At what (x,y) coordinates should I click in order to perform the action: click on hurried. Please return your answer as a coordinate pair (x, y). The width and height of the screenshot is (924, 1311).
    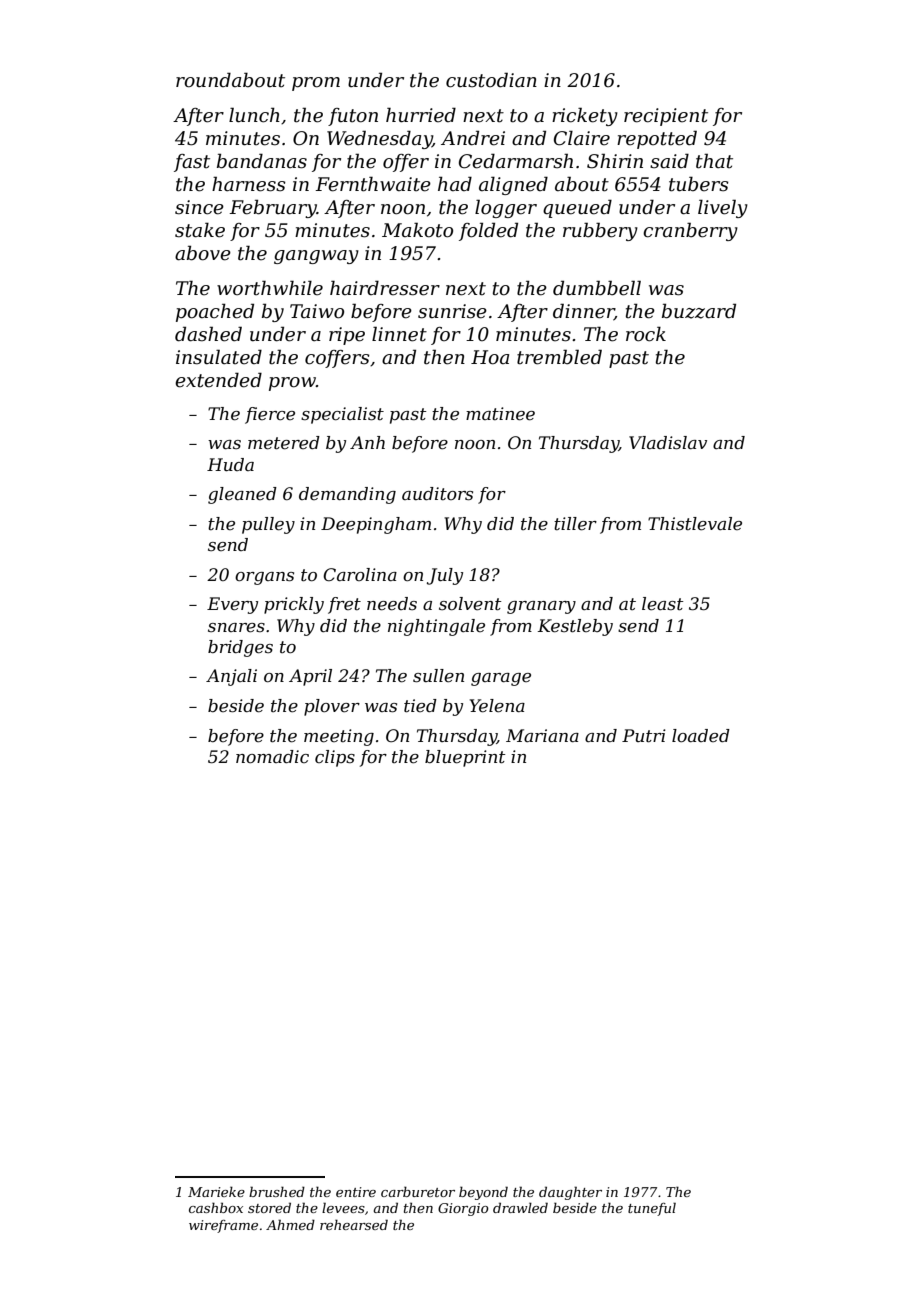
    Looking at the image, I should click on (421, 115).
